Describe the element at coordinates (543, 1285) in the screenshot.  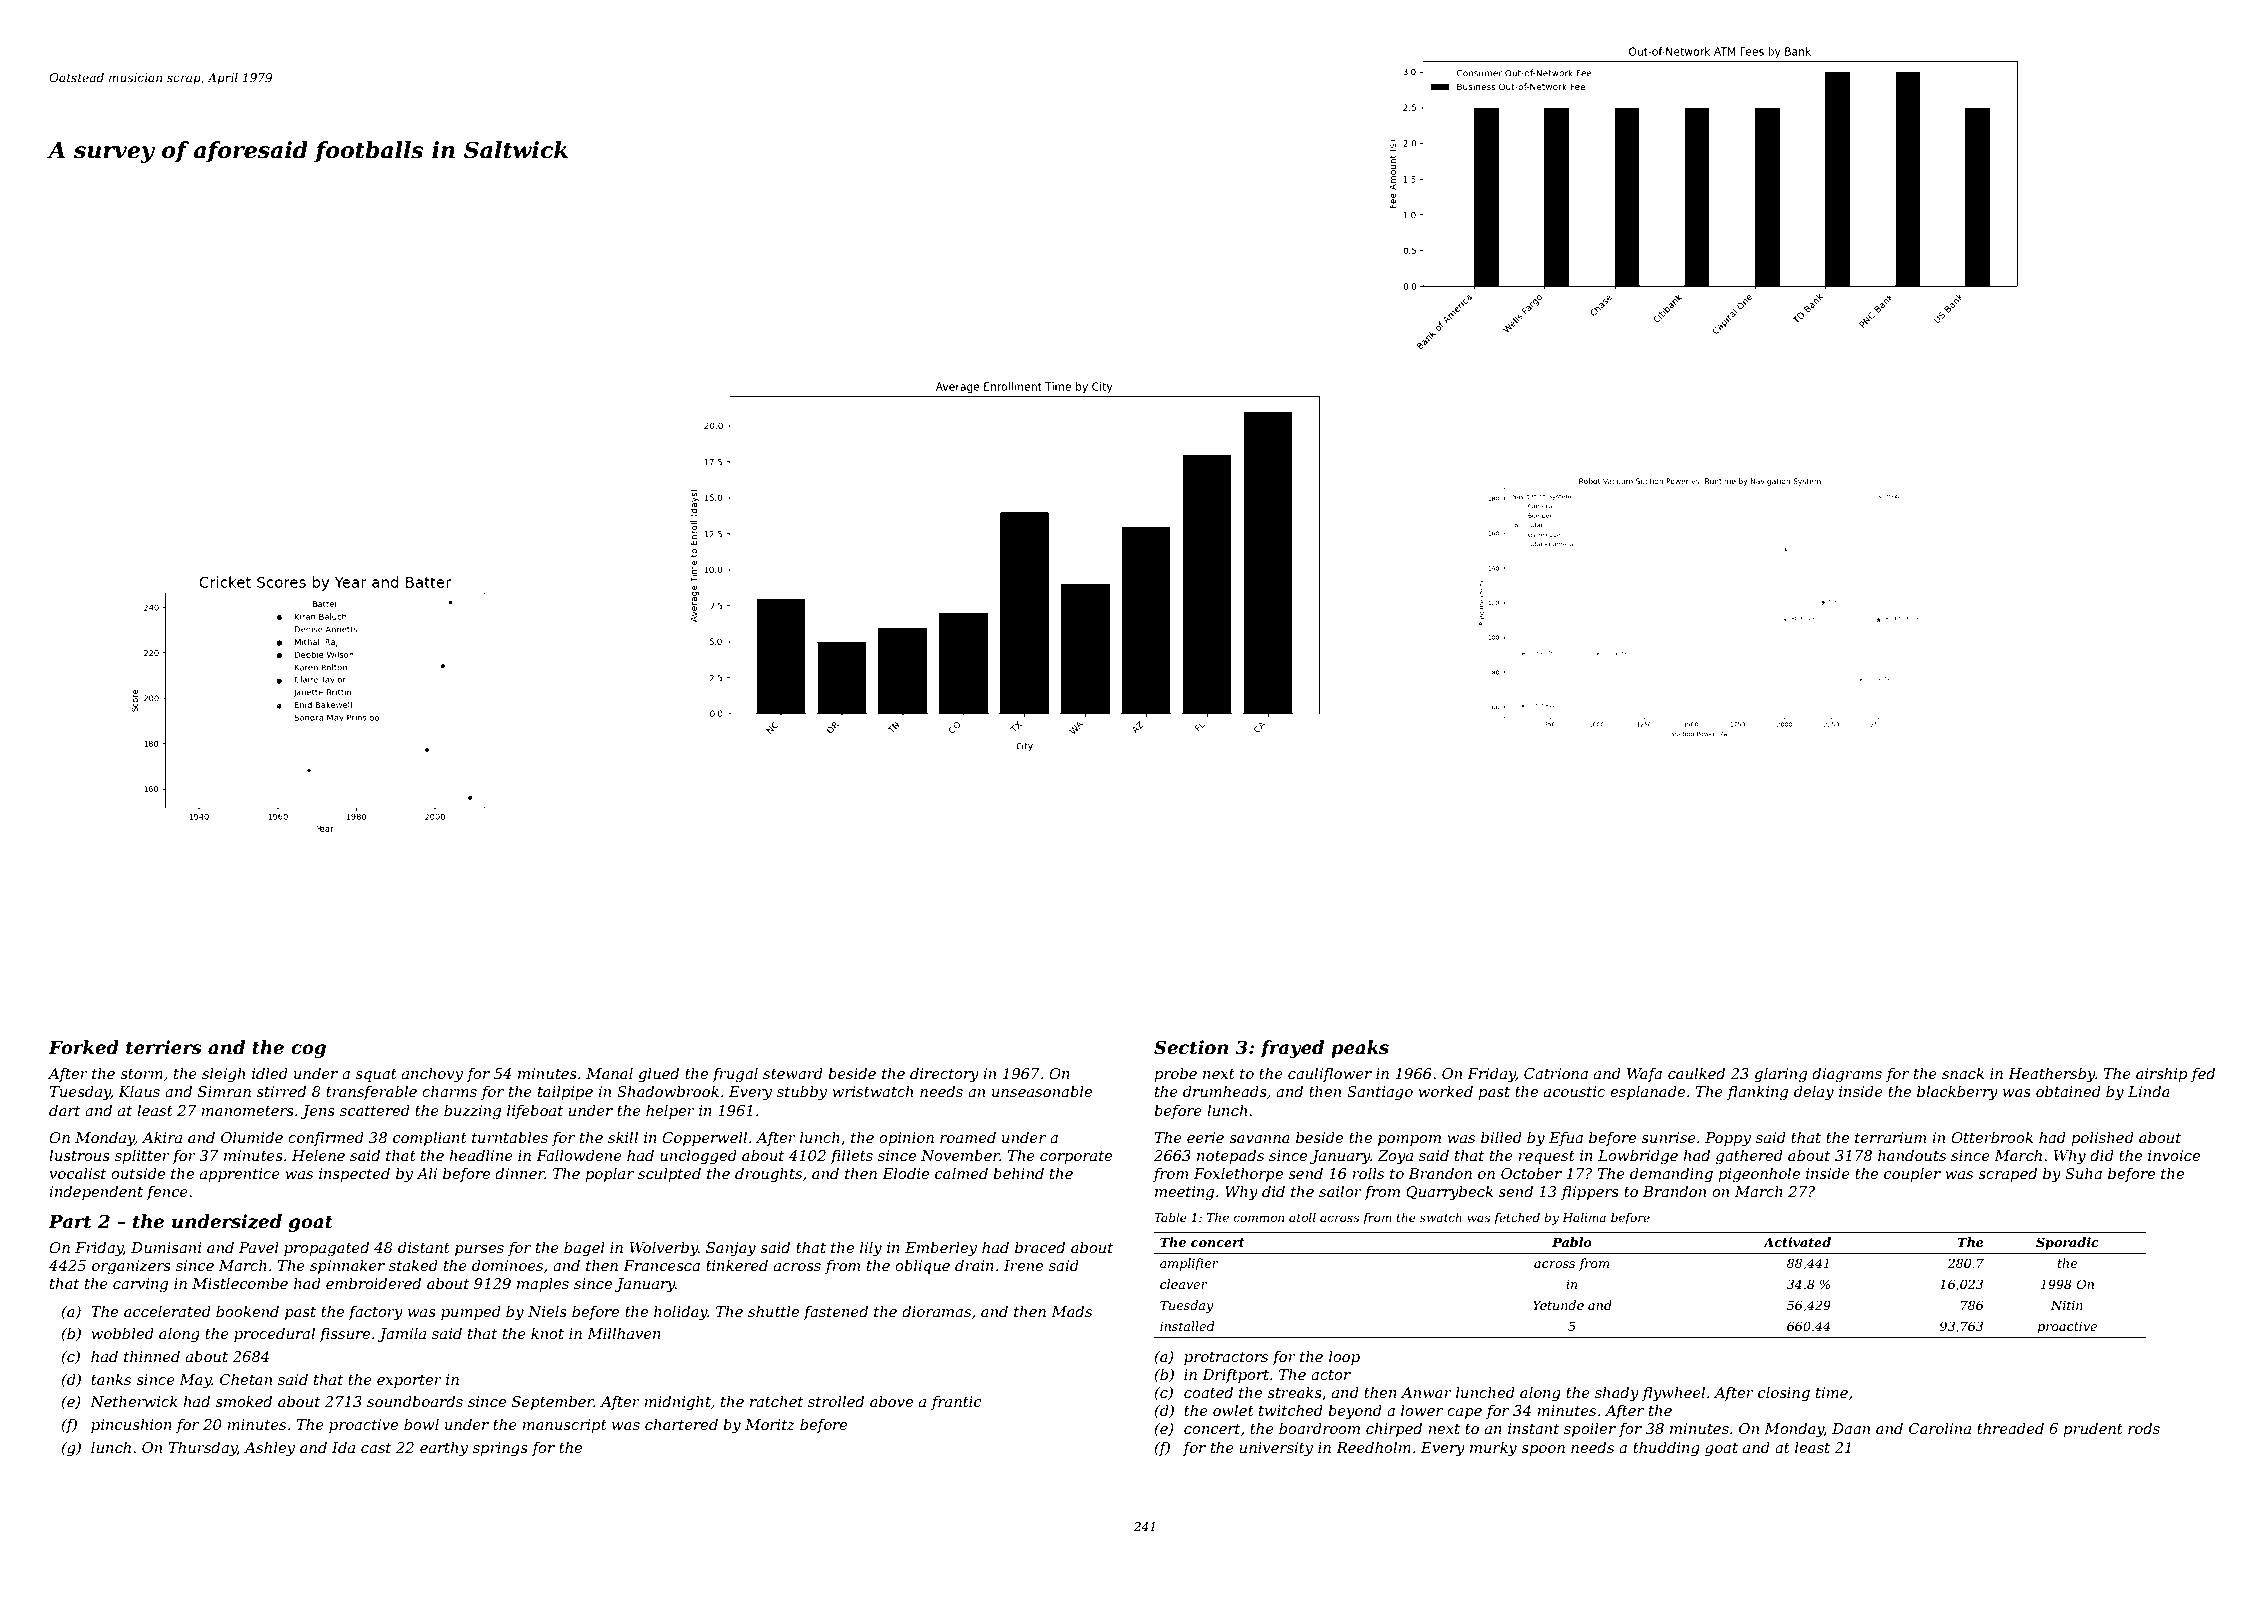
I see `maples` at that location.
